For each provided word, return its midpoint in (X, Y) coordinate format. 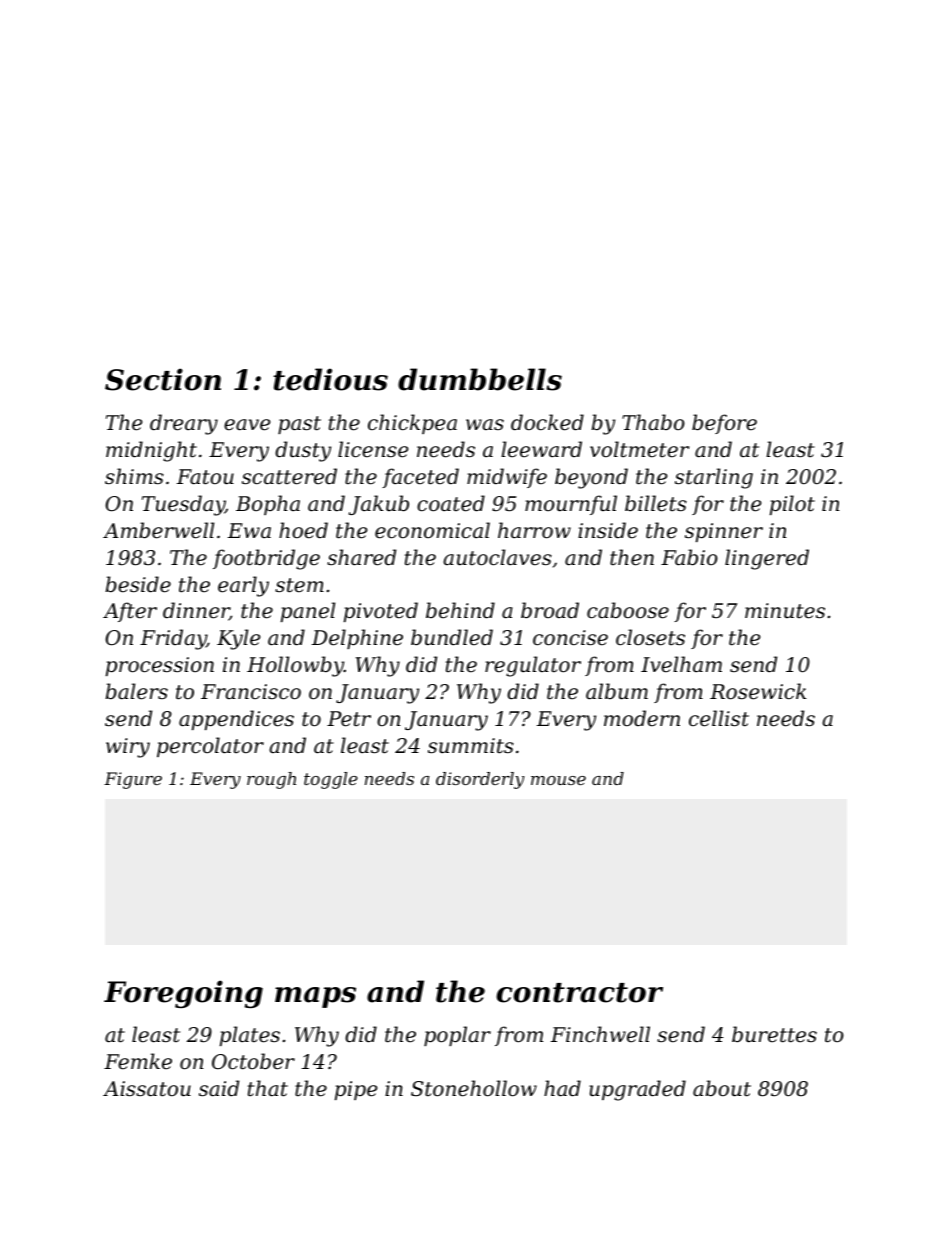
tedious (330, 379)
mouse (558, 780)
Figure (133, 780)
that (268, 1088)
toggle (331, 780)
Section (163, 379)
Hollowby (295, 666)
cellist (719, 718)
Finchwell (600, 1034)
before (724, 424)
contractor (579, 993)
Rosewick (758, 691)
